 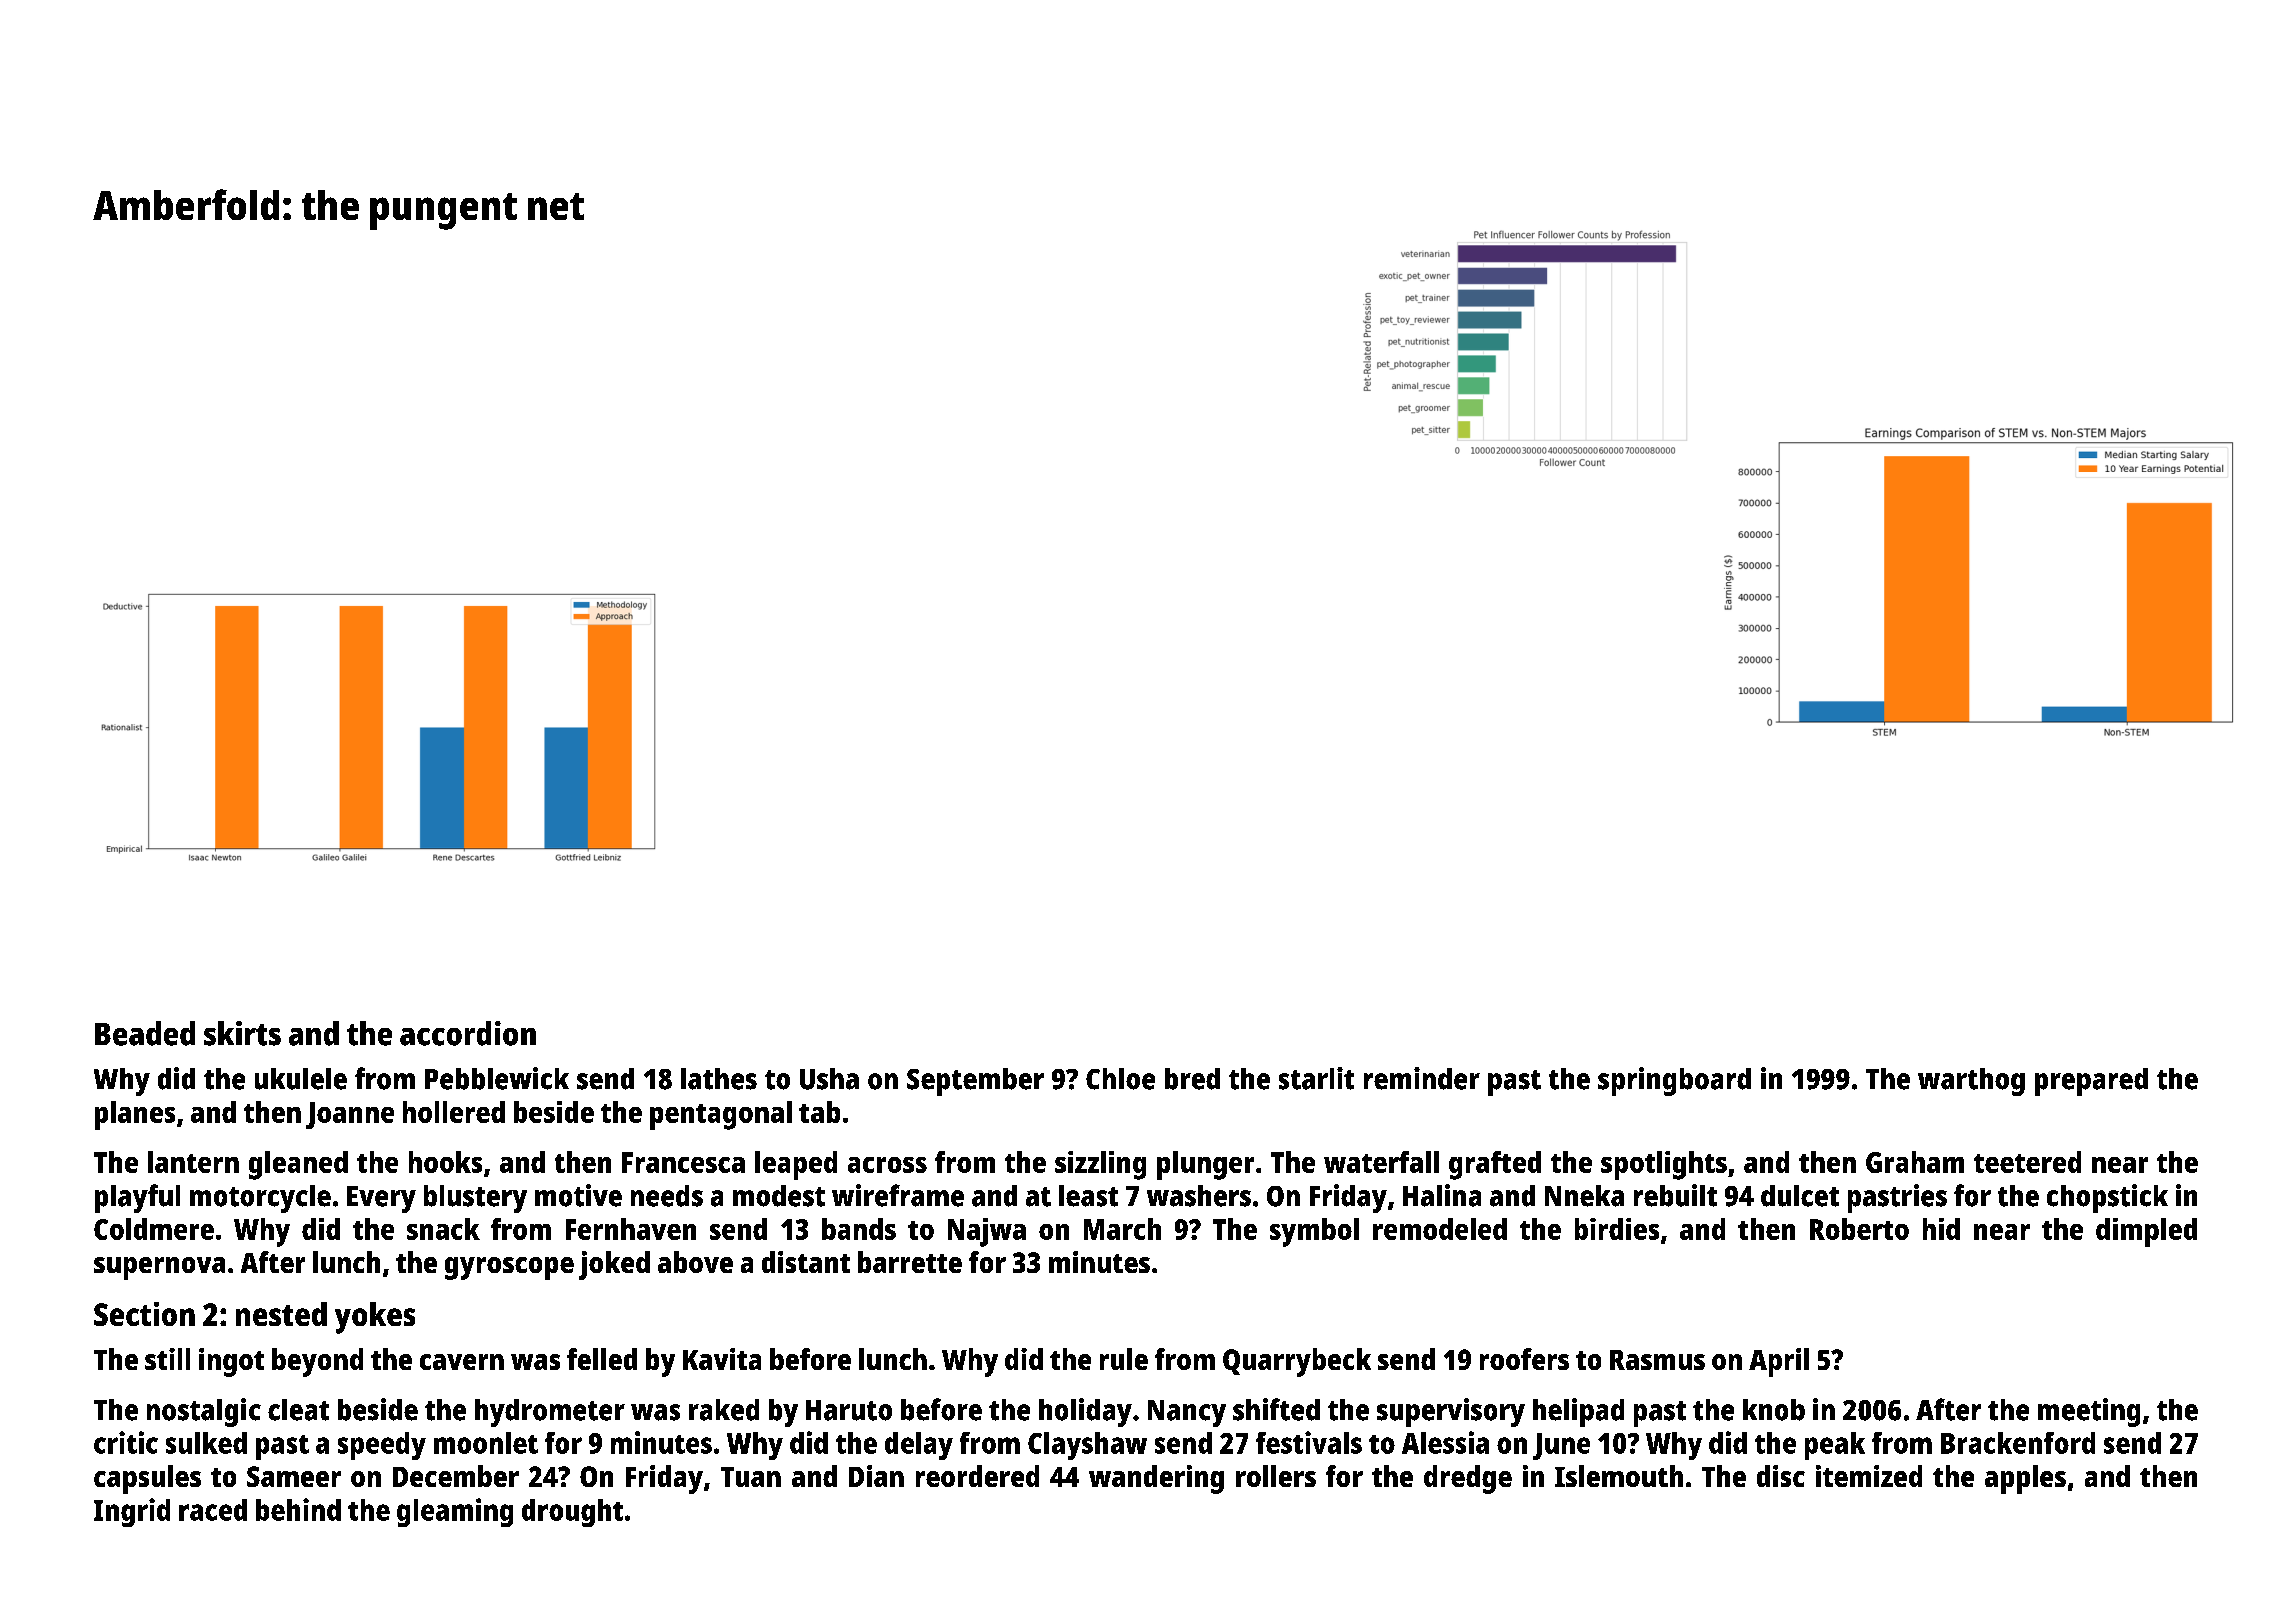 I want to click on accordion, so click(x=468, y=1033).
